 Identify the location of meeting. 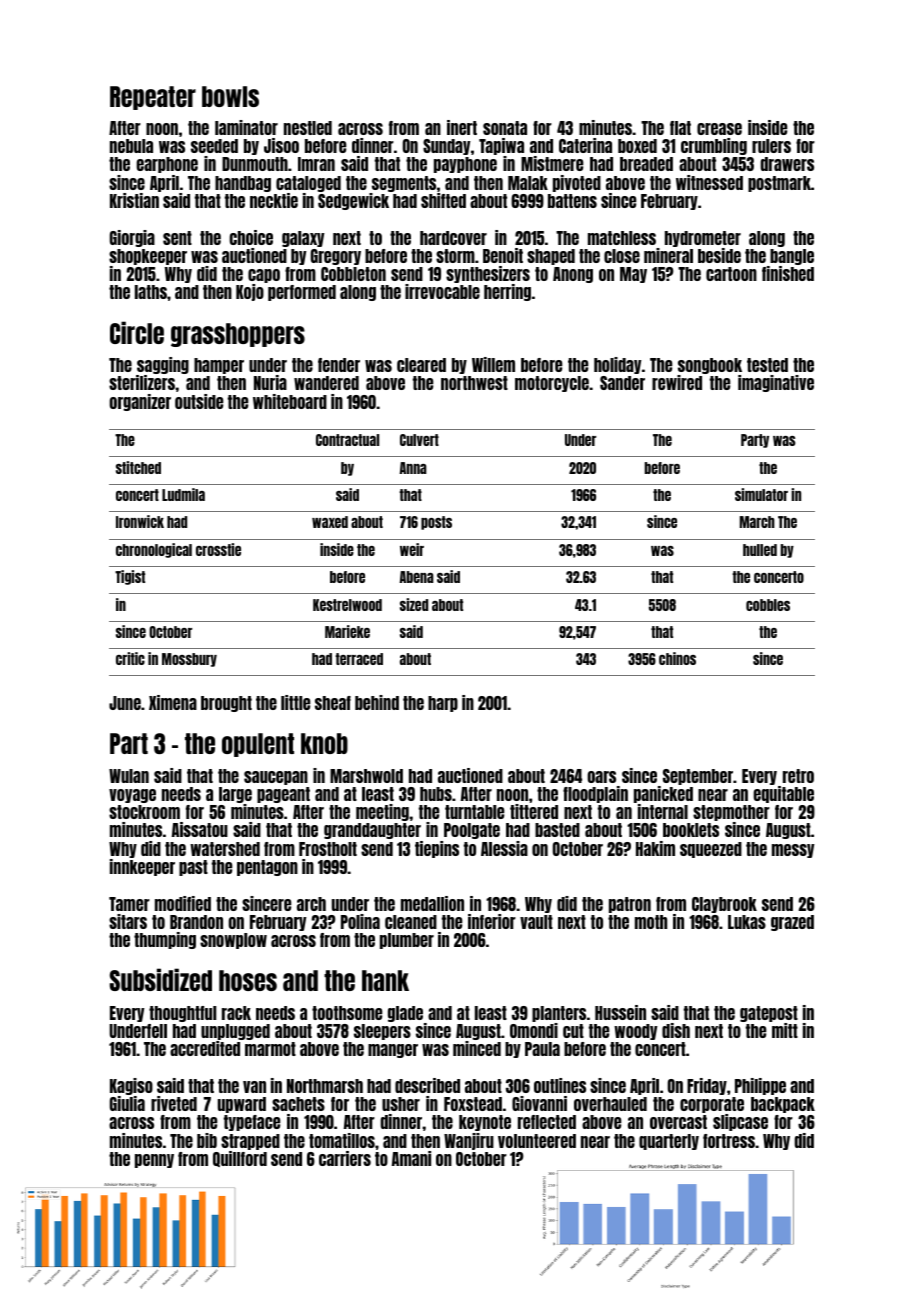
(382, 812).
